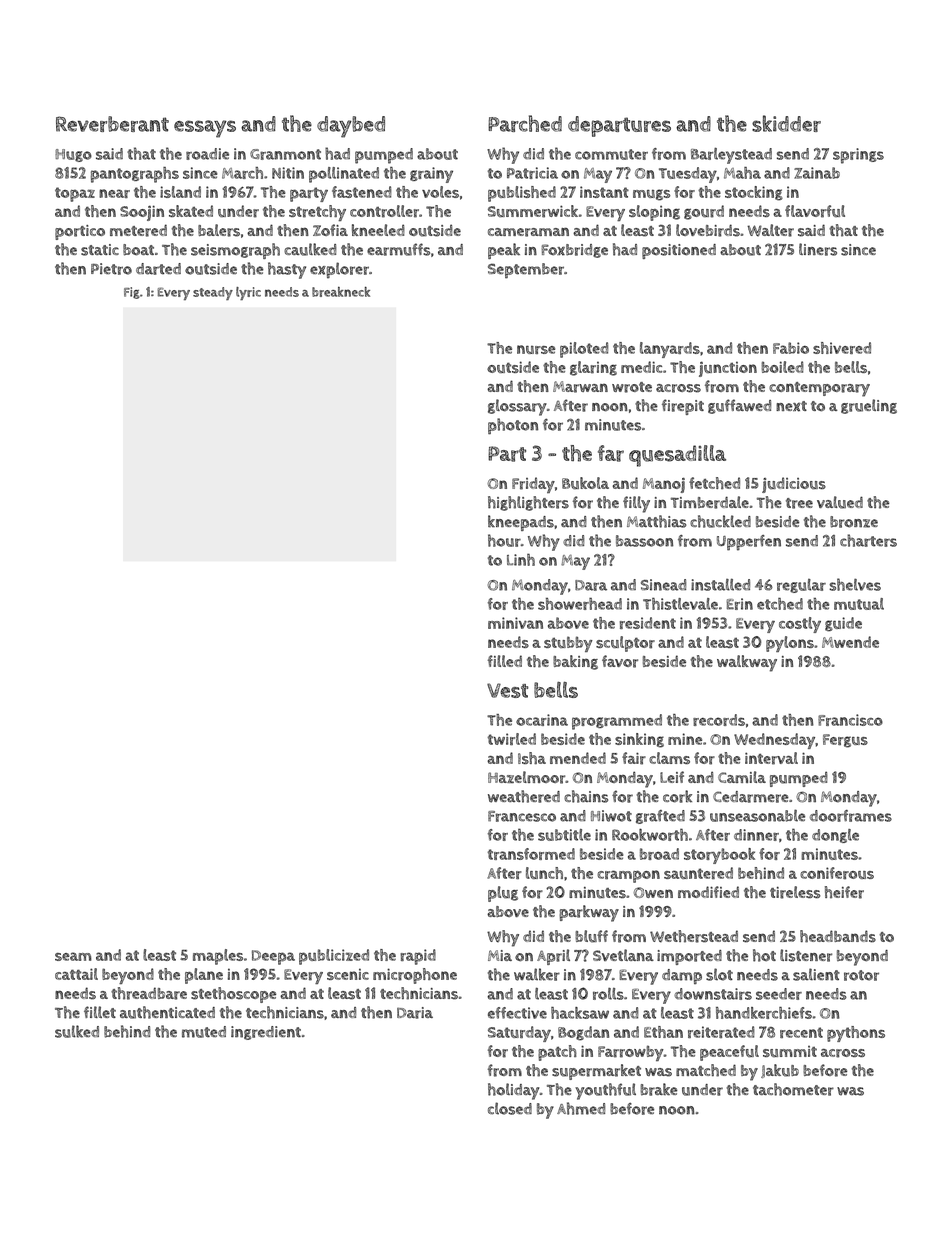 The width and height of the screenshot is (952, 1233). Describe the element at coordinates (504, 540) in the screenshot. I see `hour` at that location.
